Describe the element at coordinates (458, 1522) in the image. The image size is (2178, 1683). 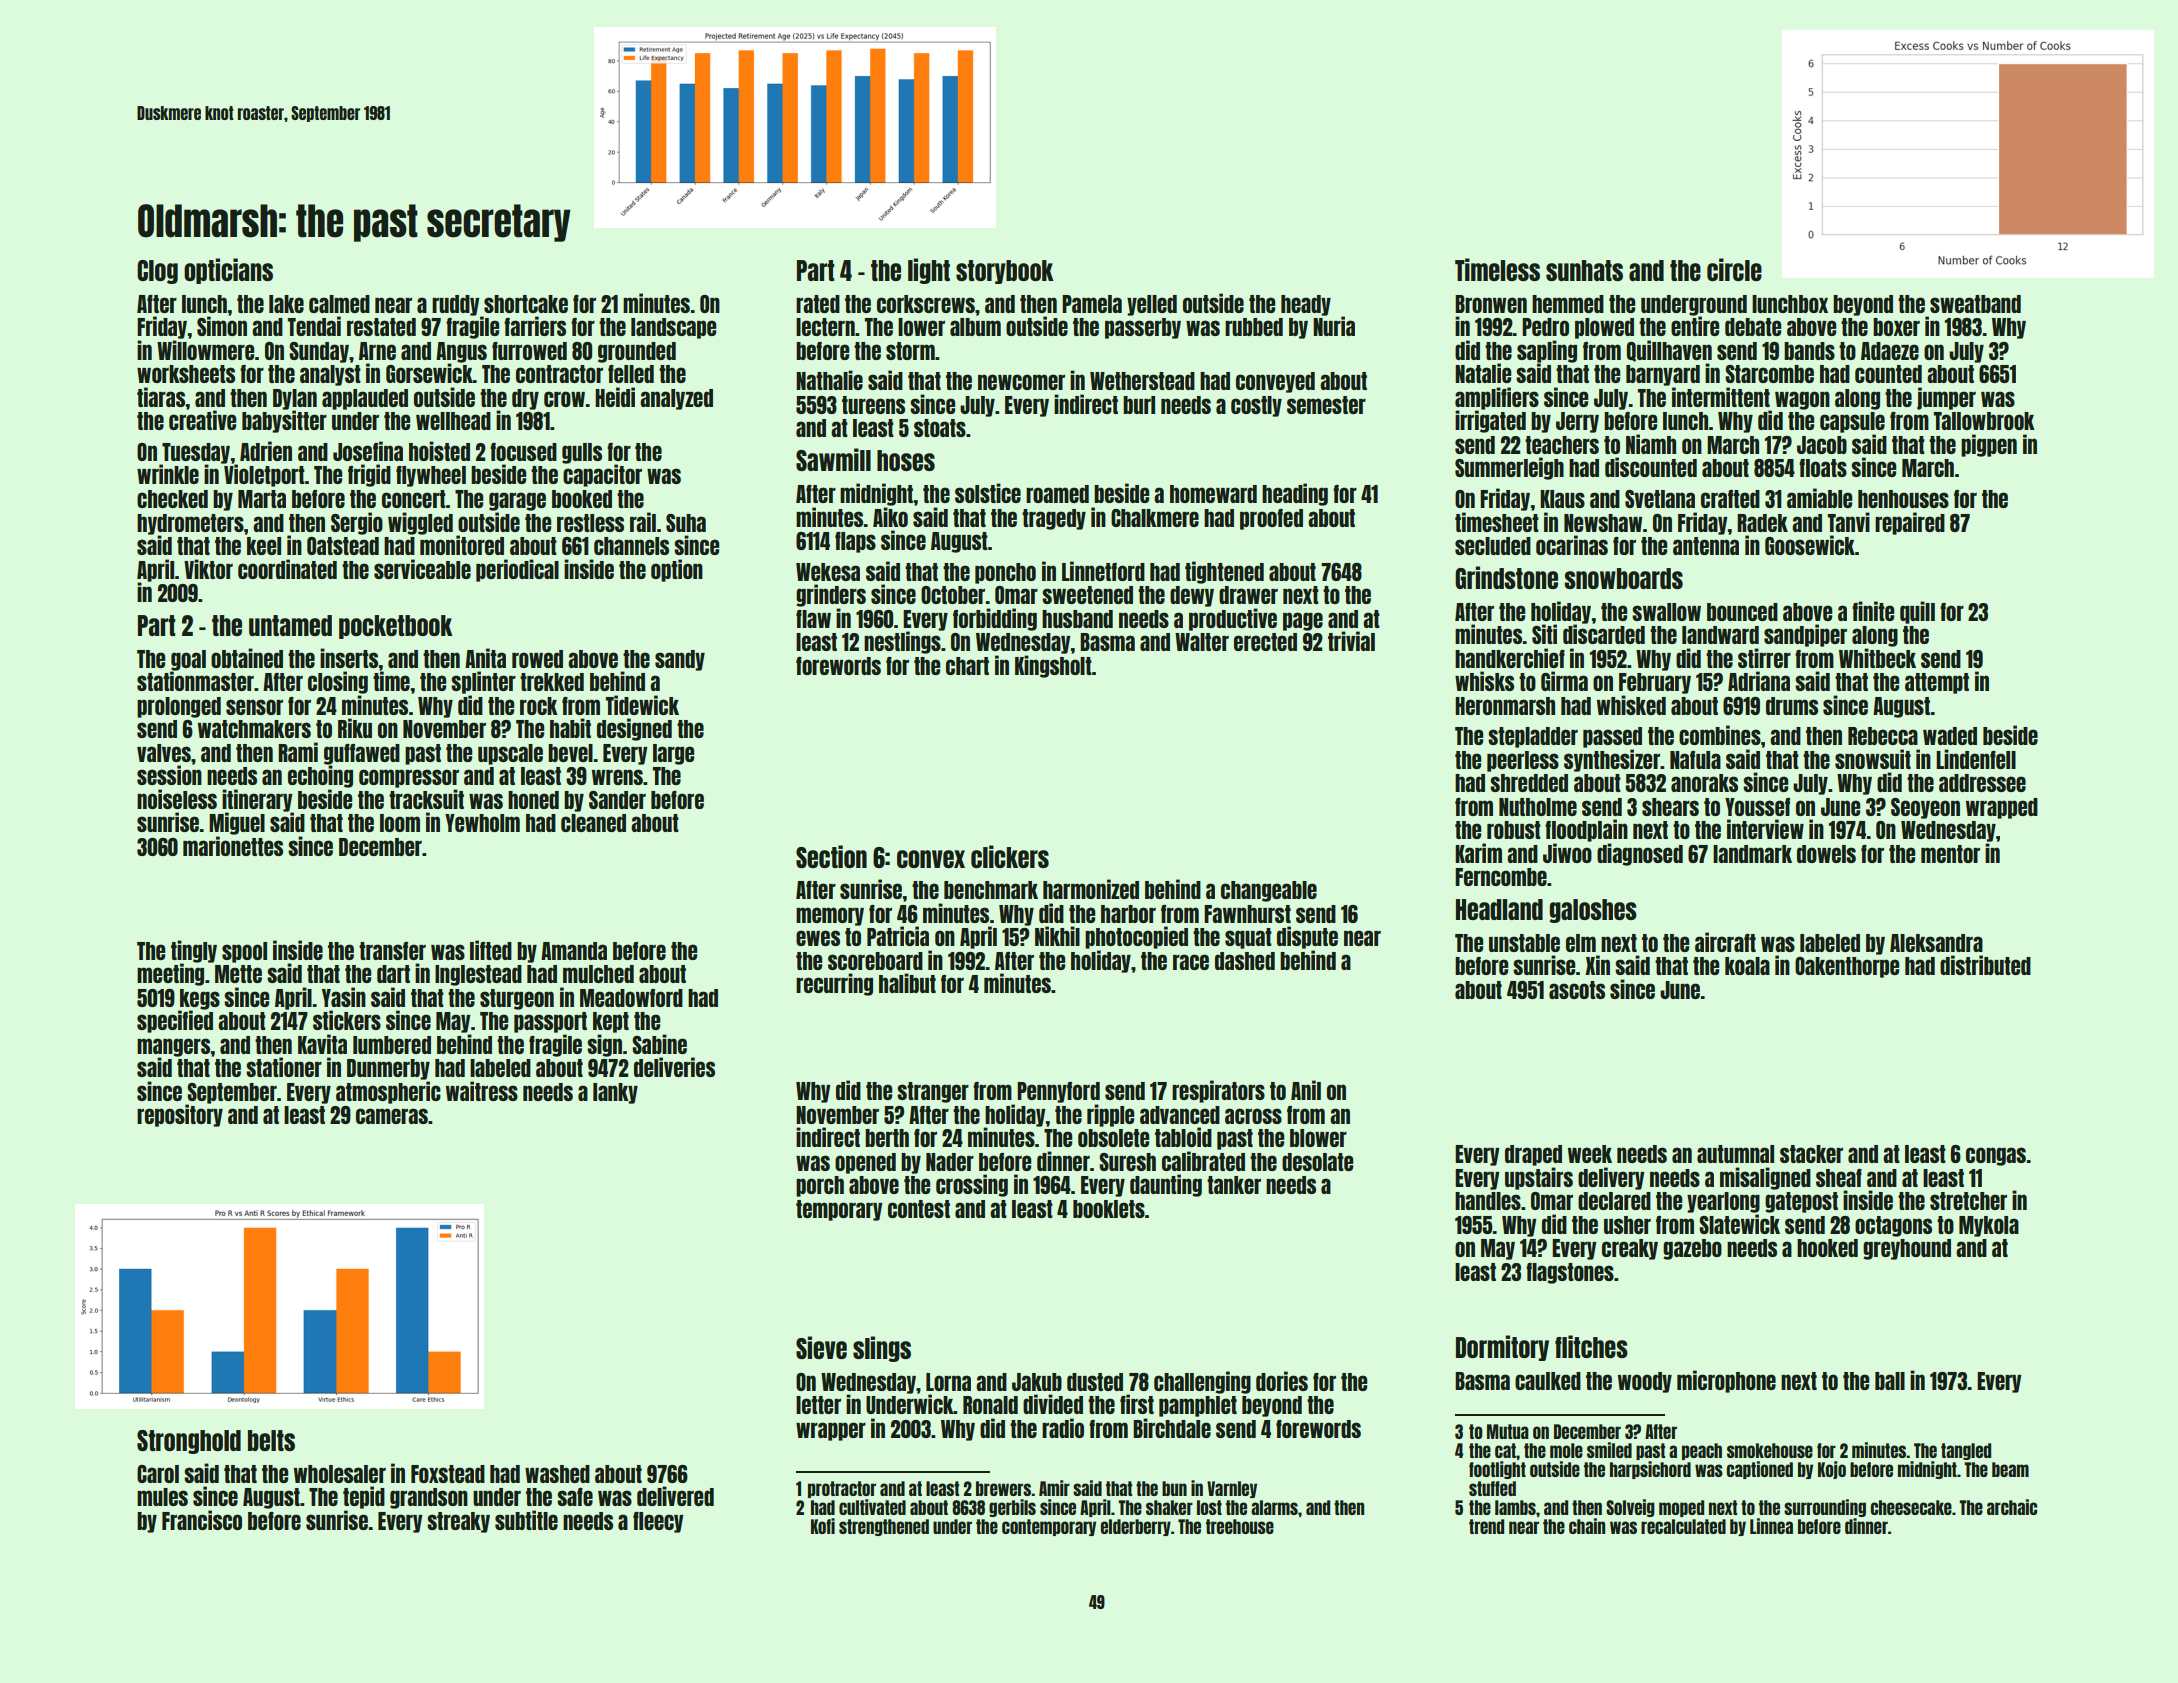
I see `streaky` at that location.
